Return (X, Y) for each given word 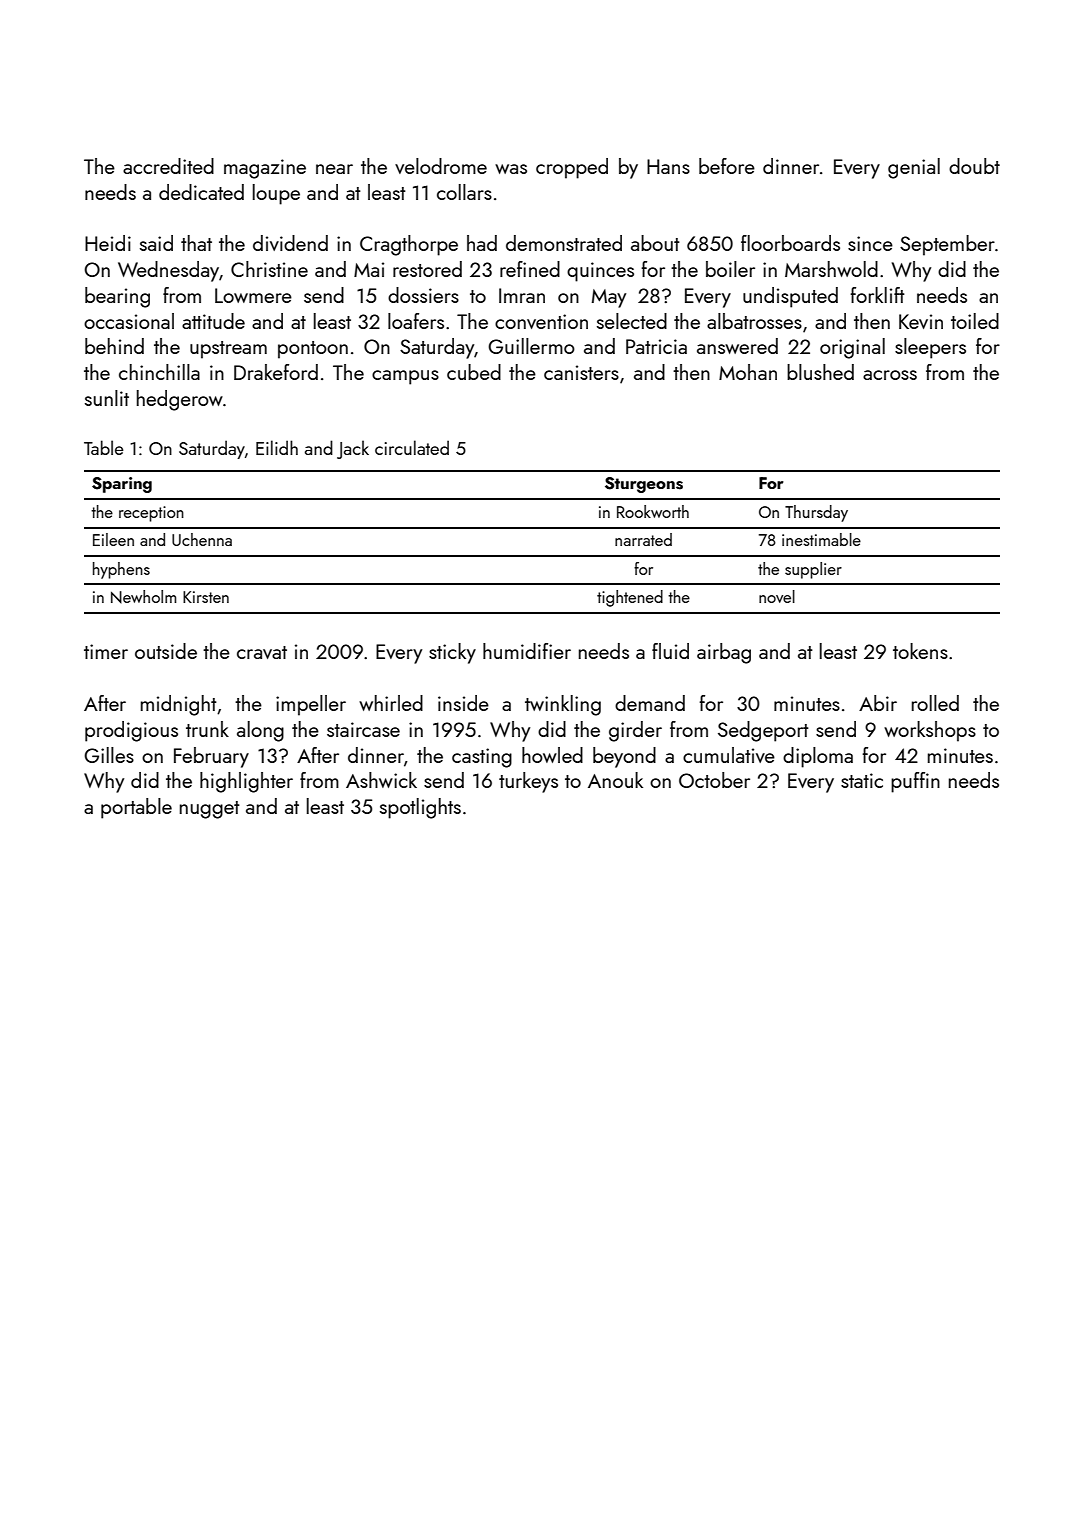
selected (632, 321)
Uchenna (202, 539)
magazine (265, 169)
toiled (975, 321)
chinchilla (159, 372)
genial (914, 168)
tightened (630, 598)
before (727, 166)
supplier (813, 570)
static (862, 780)
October (714, 780)
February (211, 757)
